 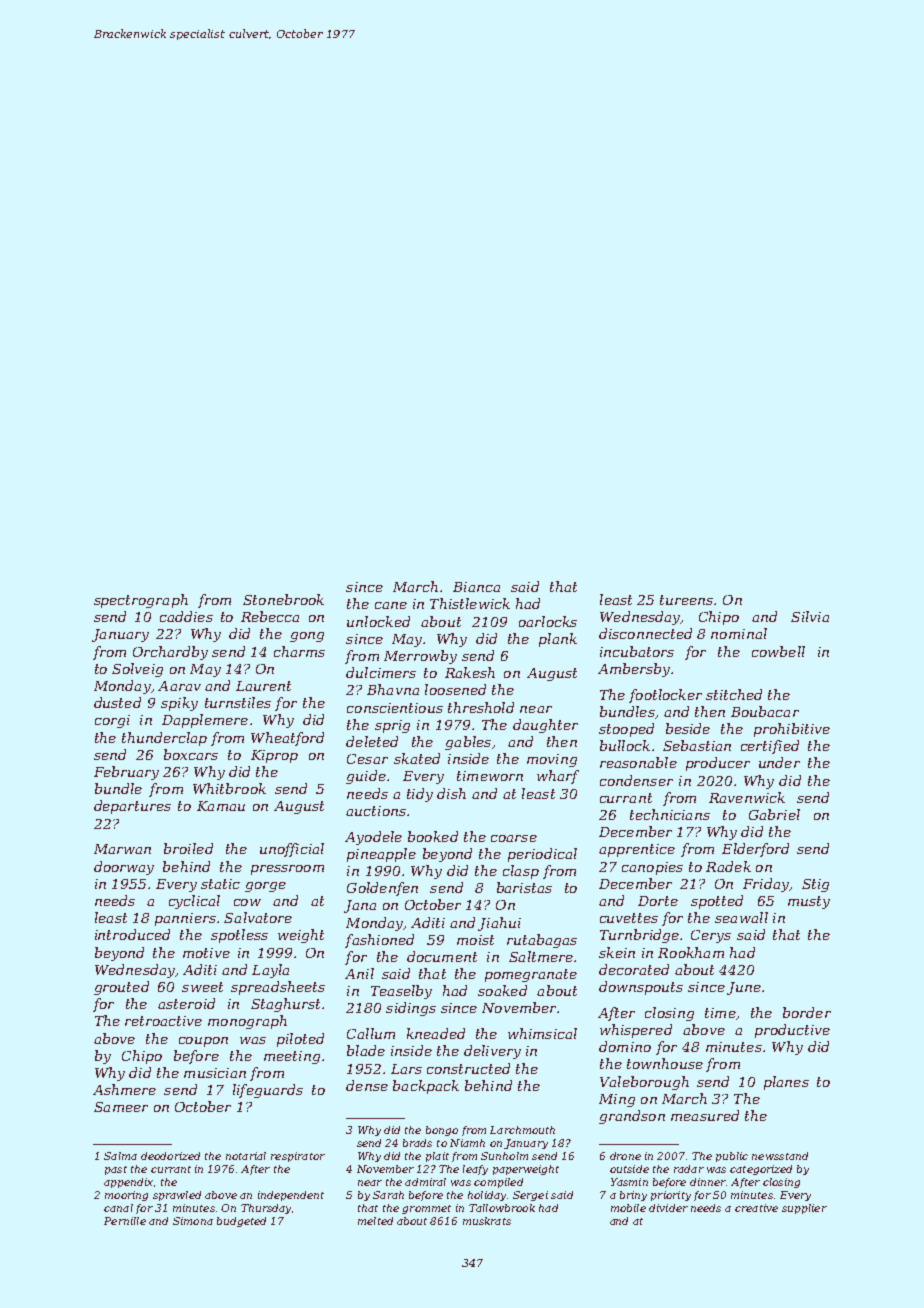 I want to click on grouted, so click(x=121, y=988).
